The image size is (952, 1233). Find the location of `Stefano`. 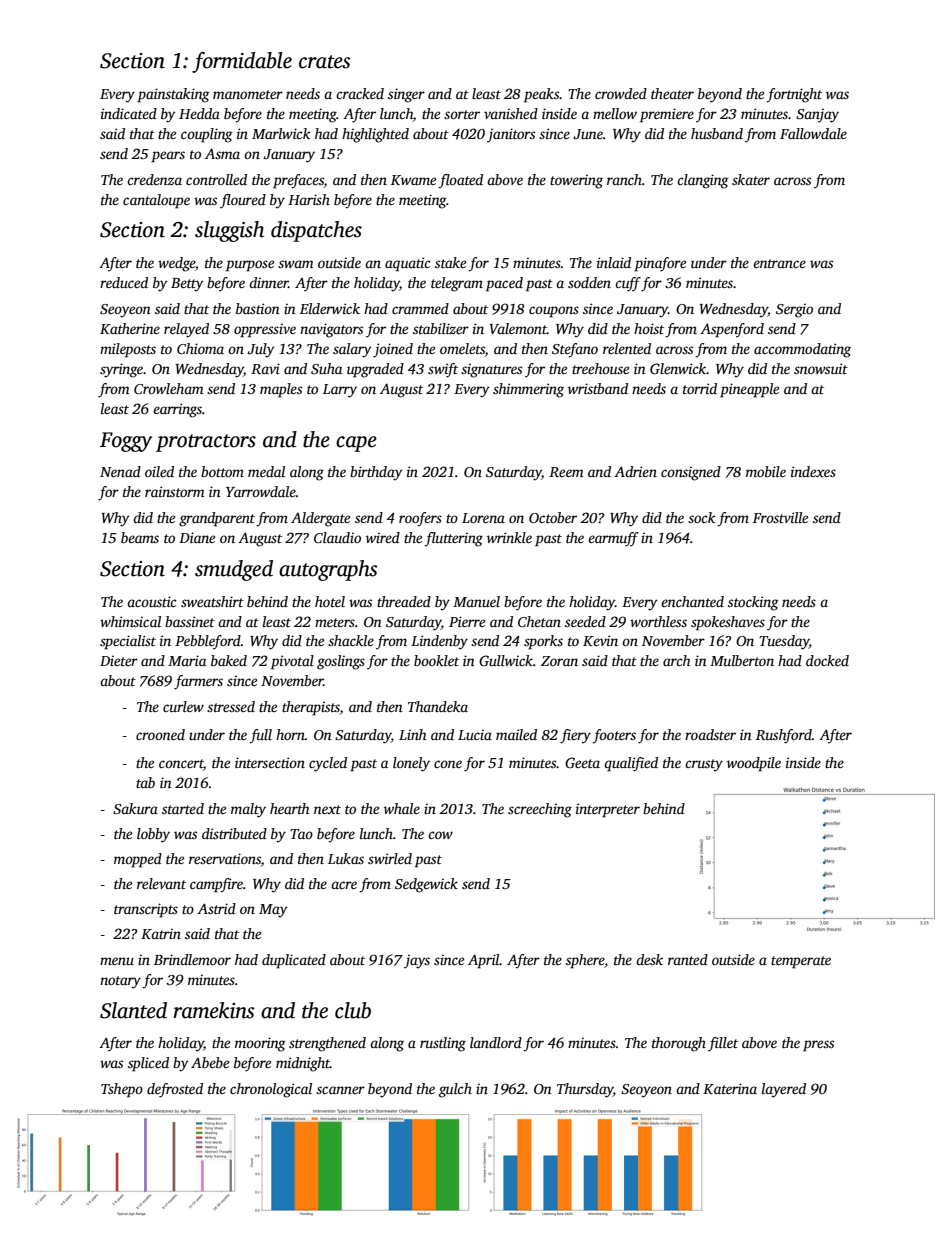

Stefano is located at coordinates (575, 350).
